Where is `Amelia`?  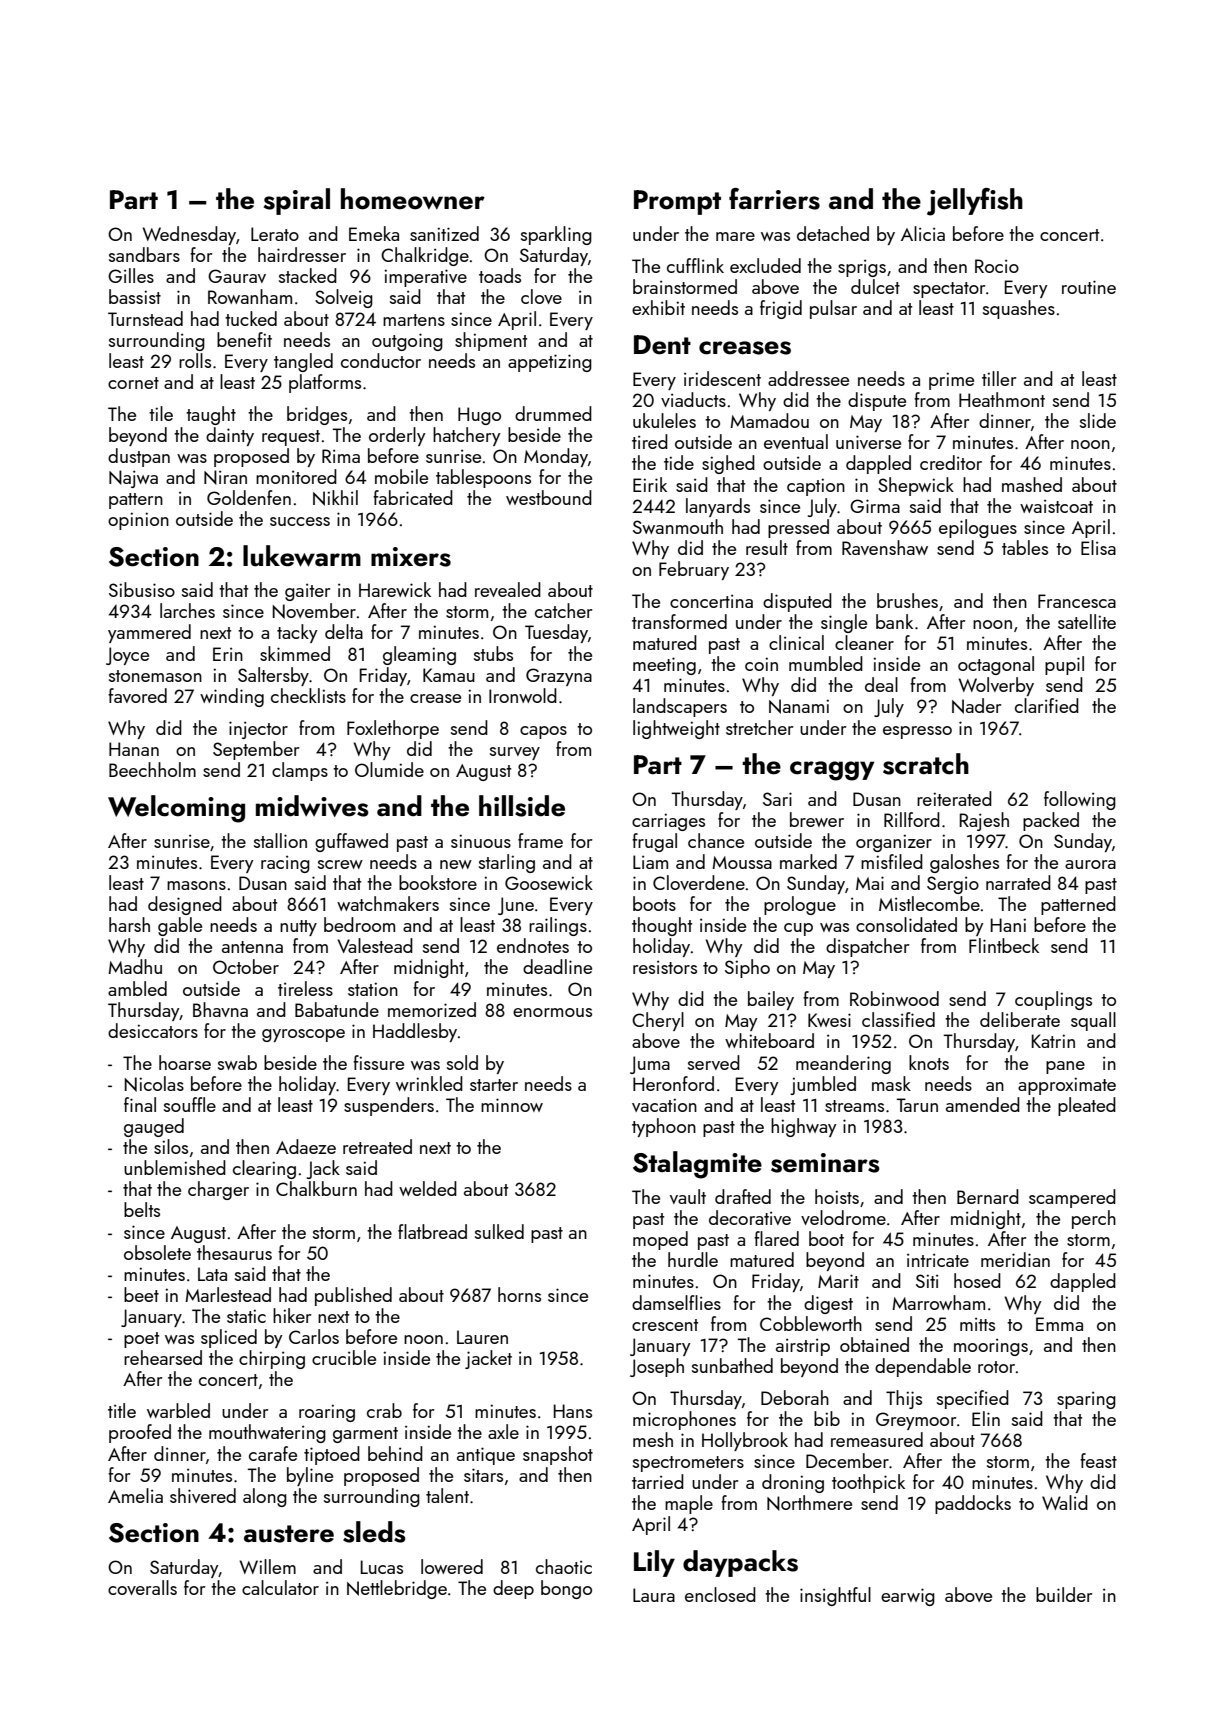
Amelia is located at coordinates (135, 1495).
